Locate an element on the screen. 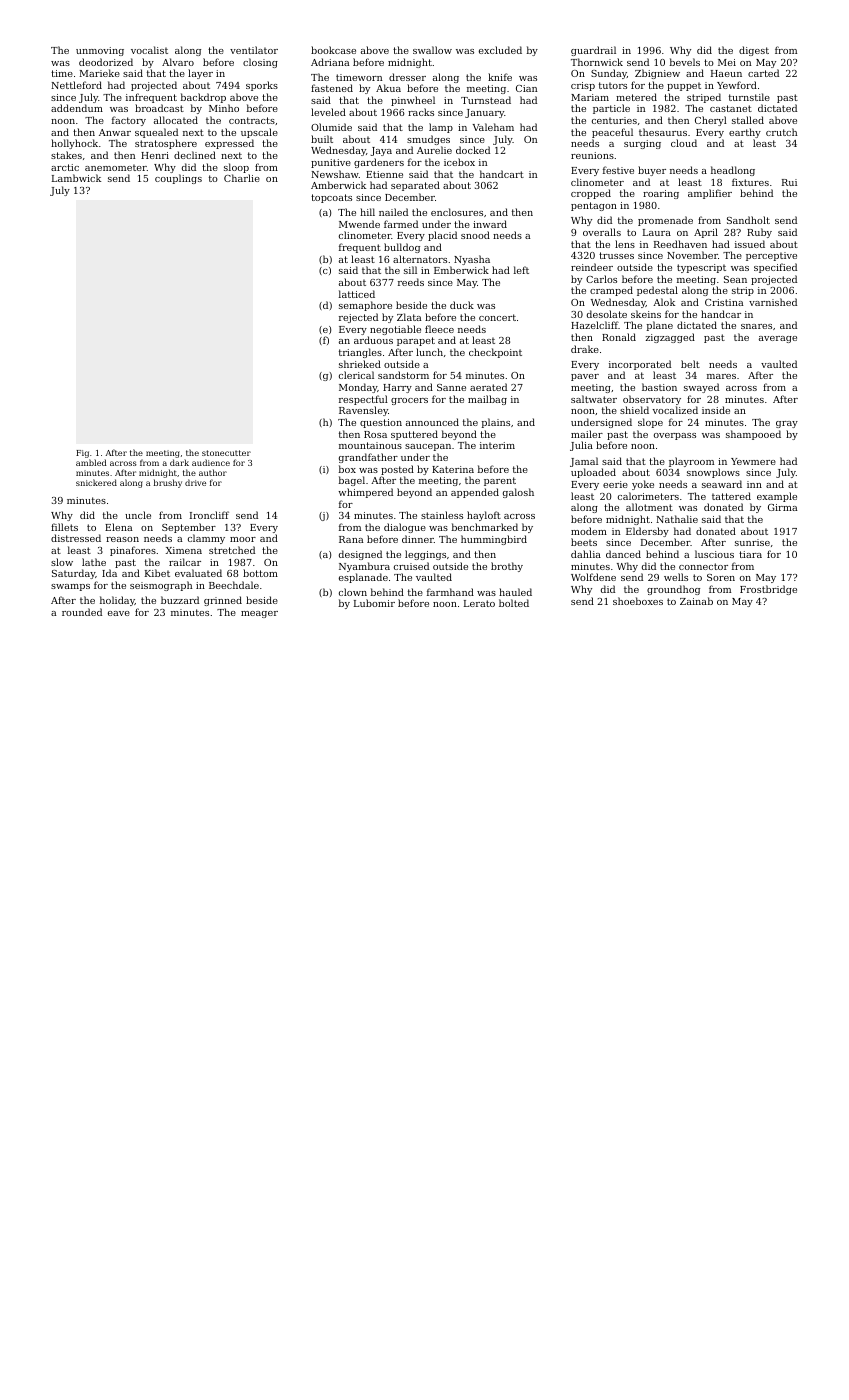 Image resolution: width=849 pixels, height=1400 pixels. digest is located at coordinates (754, 51).
